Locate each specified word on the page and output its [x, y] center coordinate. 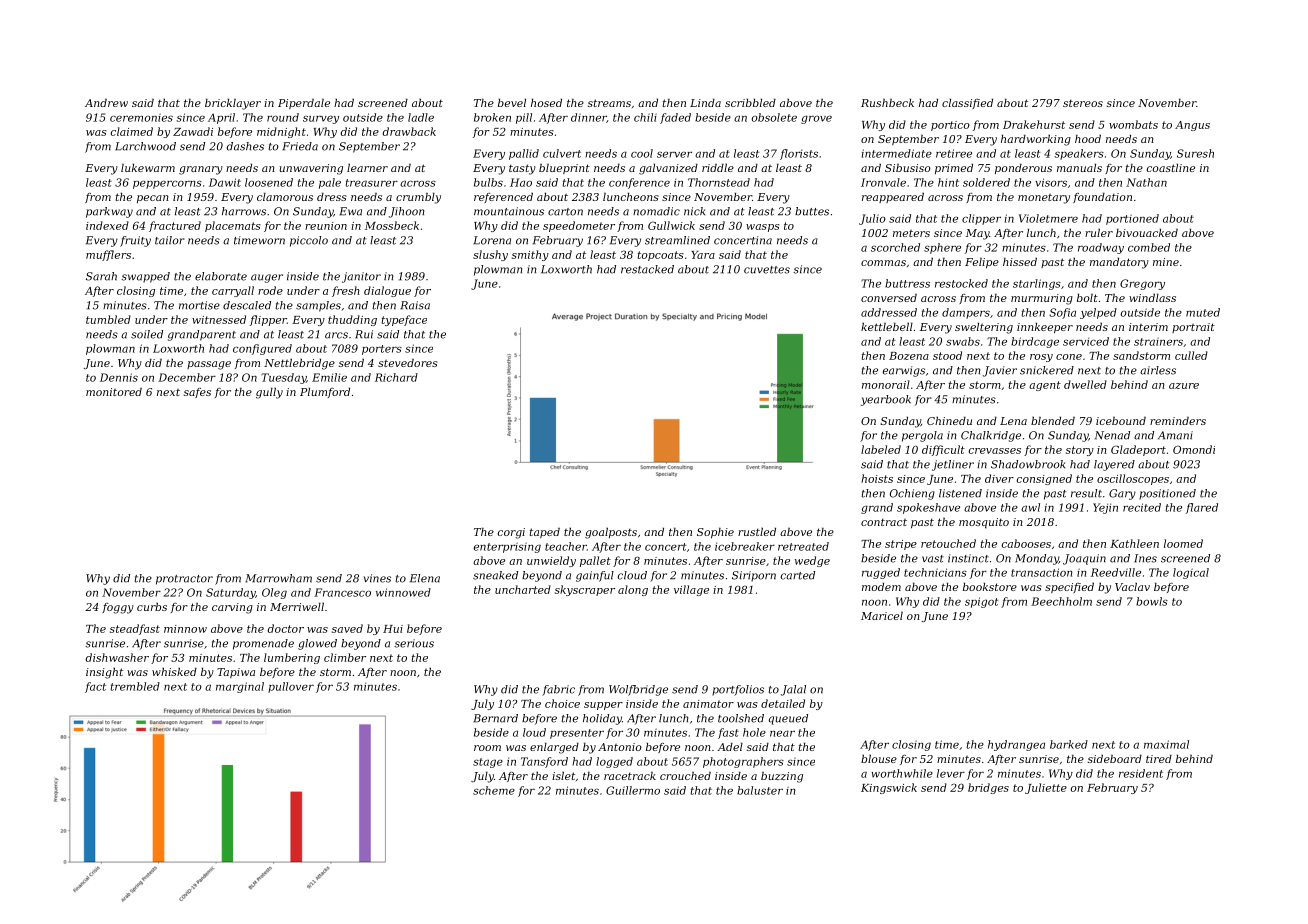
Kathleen [1134, 543]
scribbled [750, 102]
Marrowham [278, 578]
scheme [494, 790]
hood [1088, 138]
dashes [245, 146]
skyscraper [585, 590]
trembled [135, 686]
